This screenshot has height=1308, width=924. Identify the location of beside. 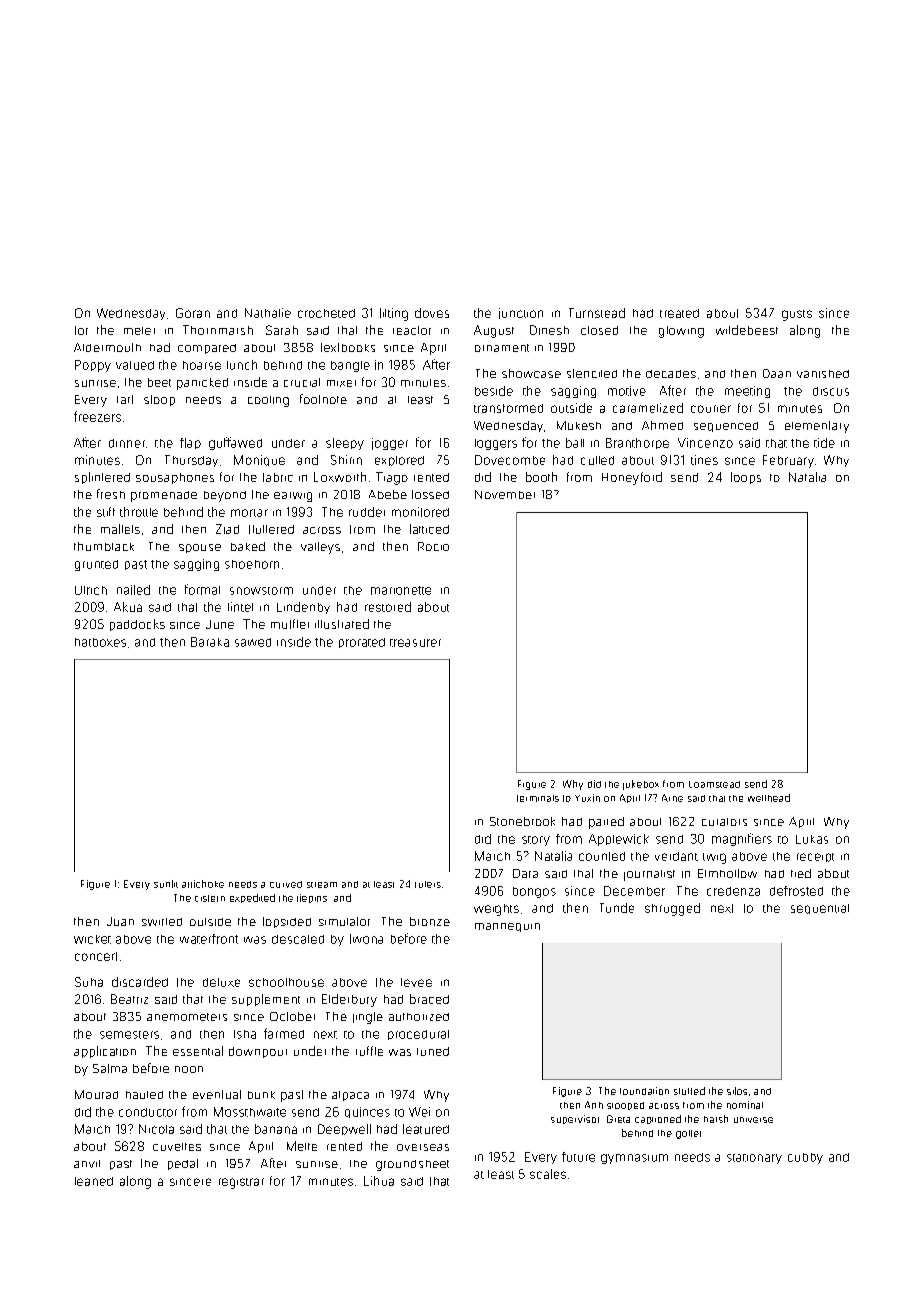
(494, 391).
